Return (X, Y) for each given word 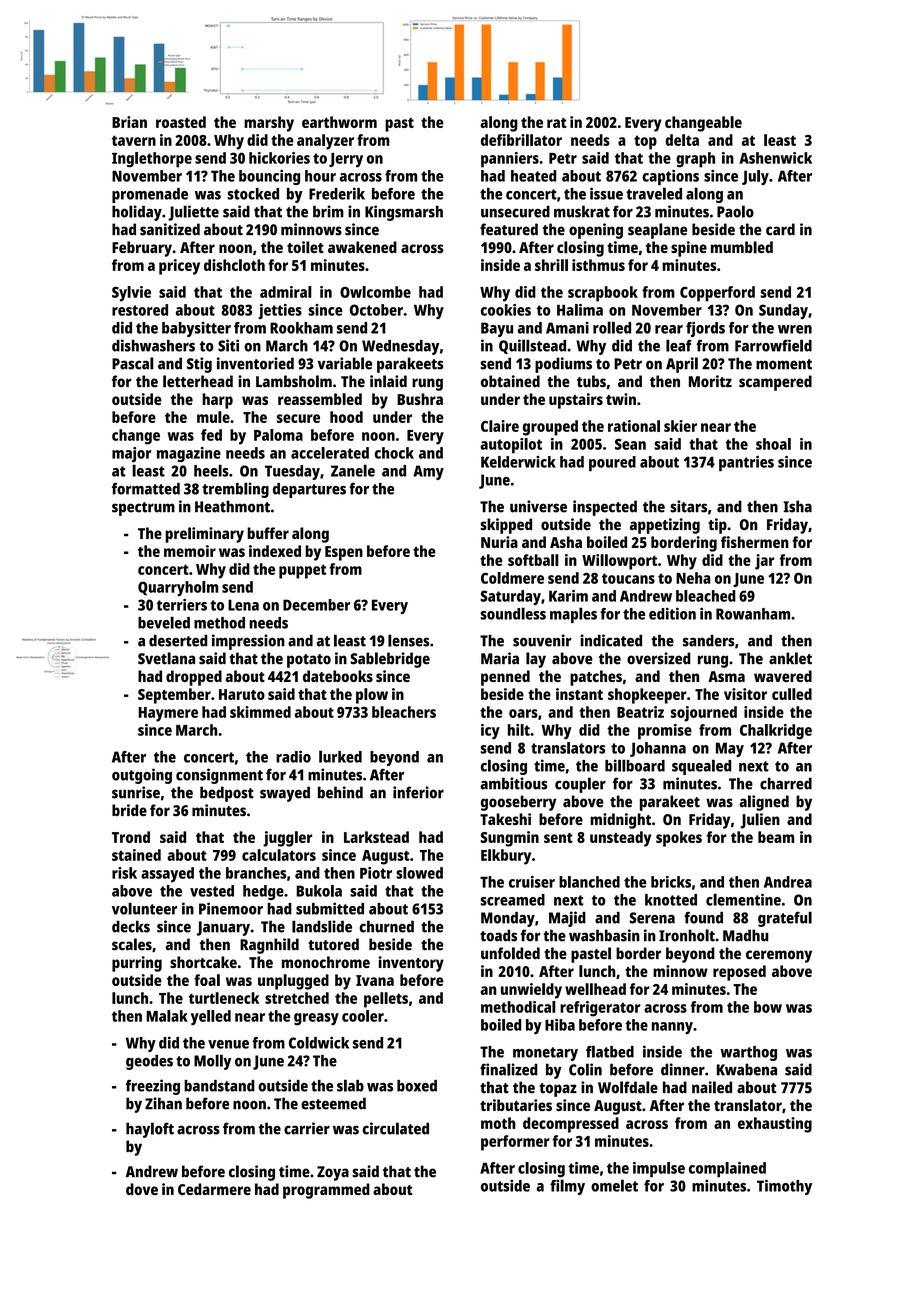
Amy (428, 472)
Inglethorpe (152, 160)
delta (682, 140)
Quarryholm (178, 589)
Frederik (337, 193)
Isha (797, 506)
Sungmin (510, 839)
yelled (211, 1018)
